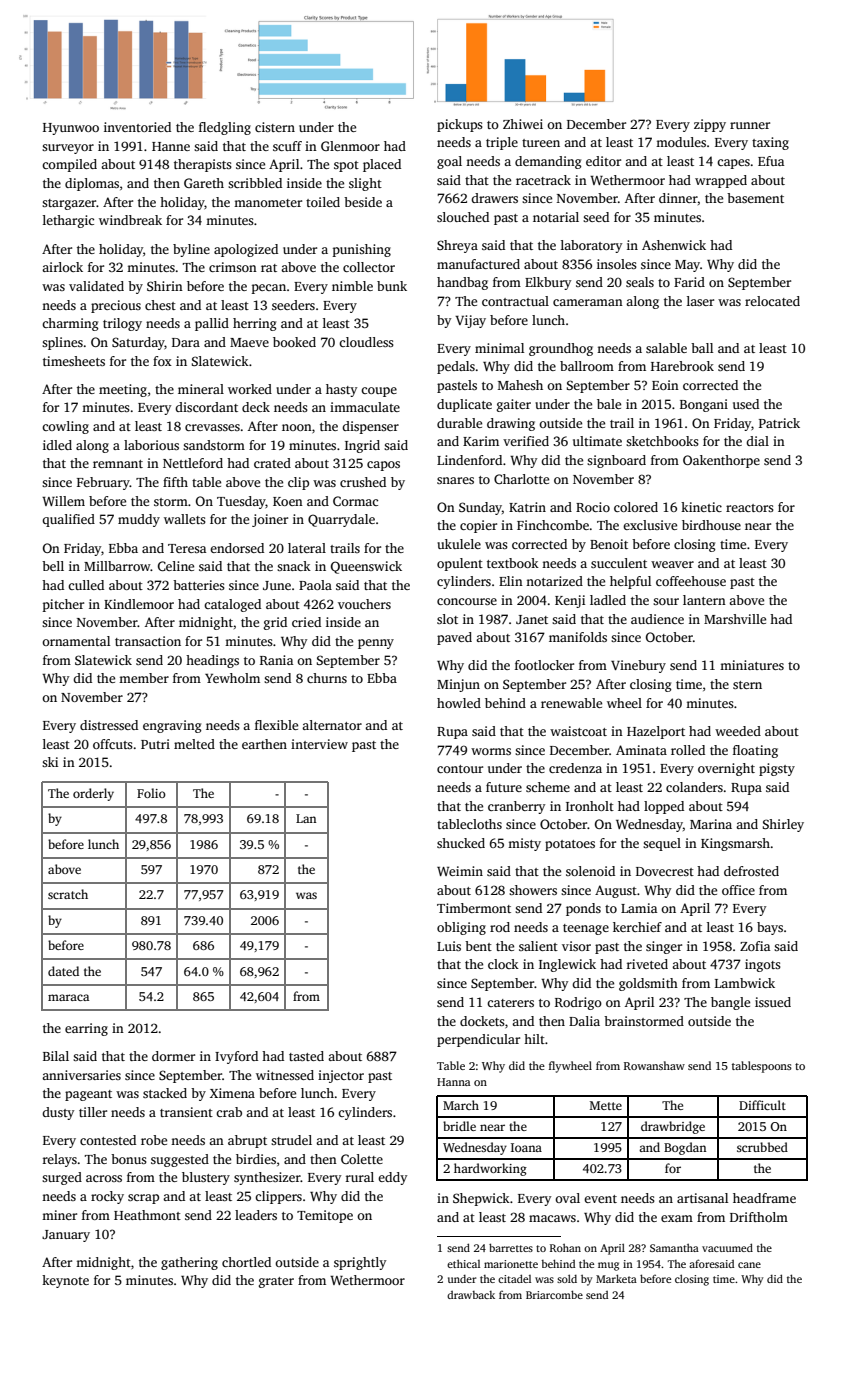  I want to click on Bongani, so click(704, 405).
